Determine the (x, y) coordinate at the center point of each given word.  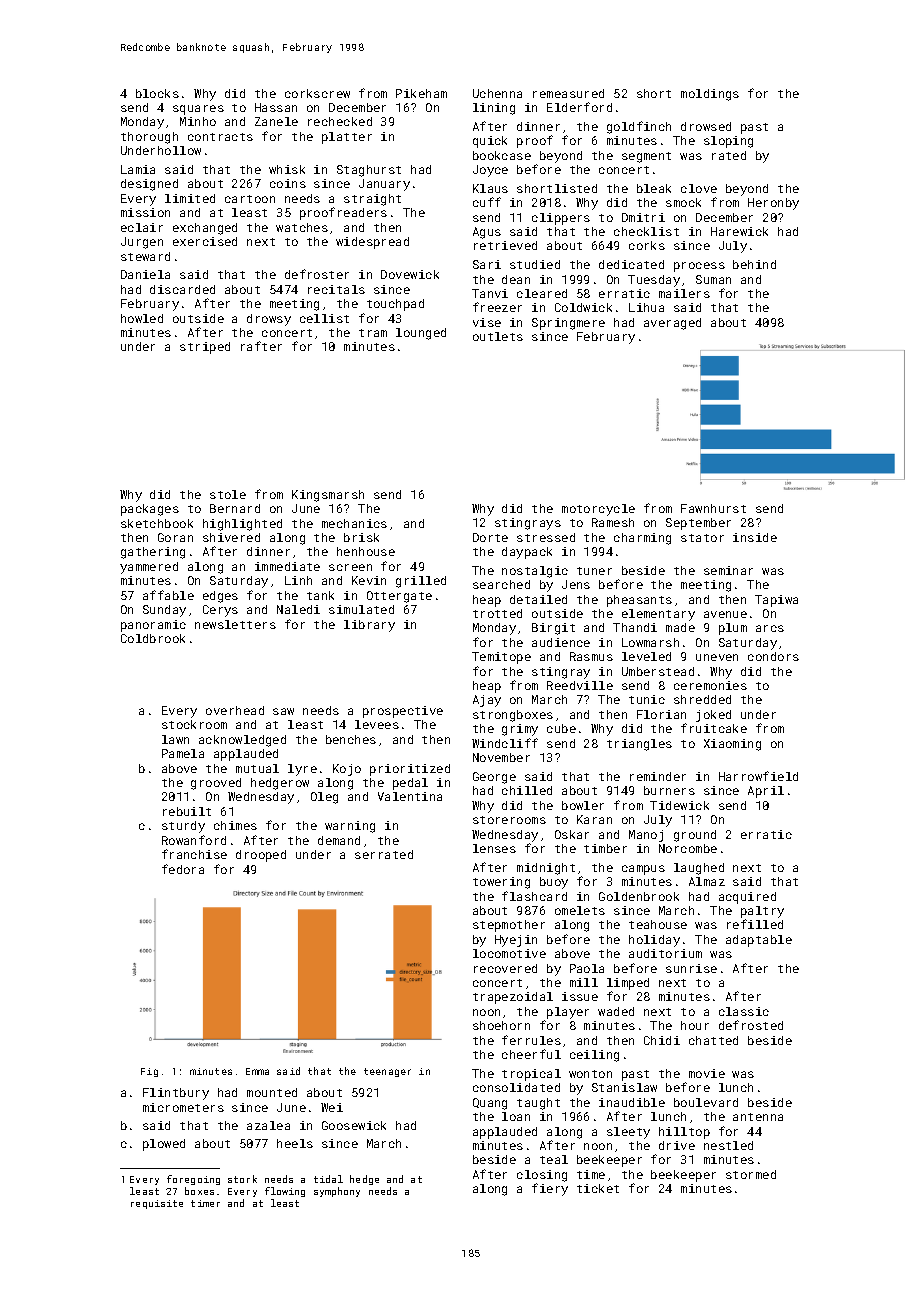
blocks (157, 93)
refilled (755, 924)
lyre (302, 770)
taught (538, 1104)
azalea (268, 1125)
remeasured (568, 93)
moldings (710, 95)
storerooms (509, 820)
